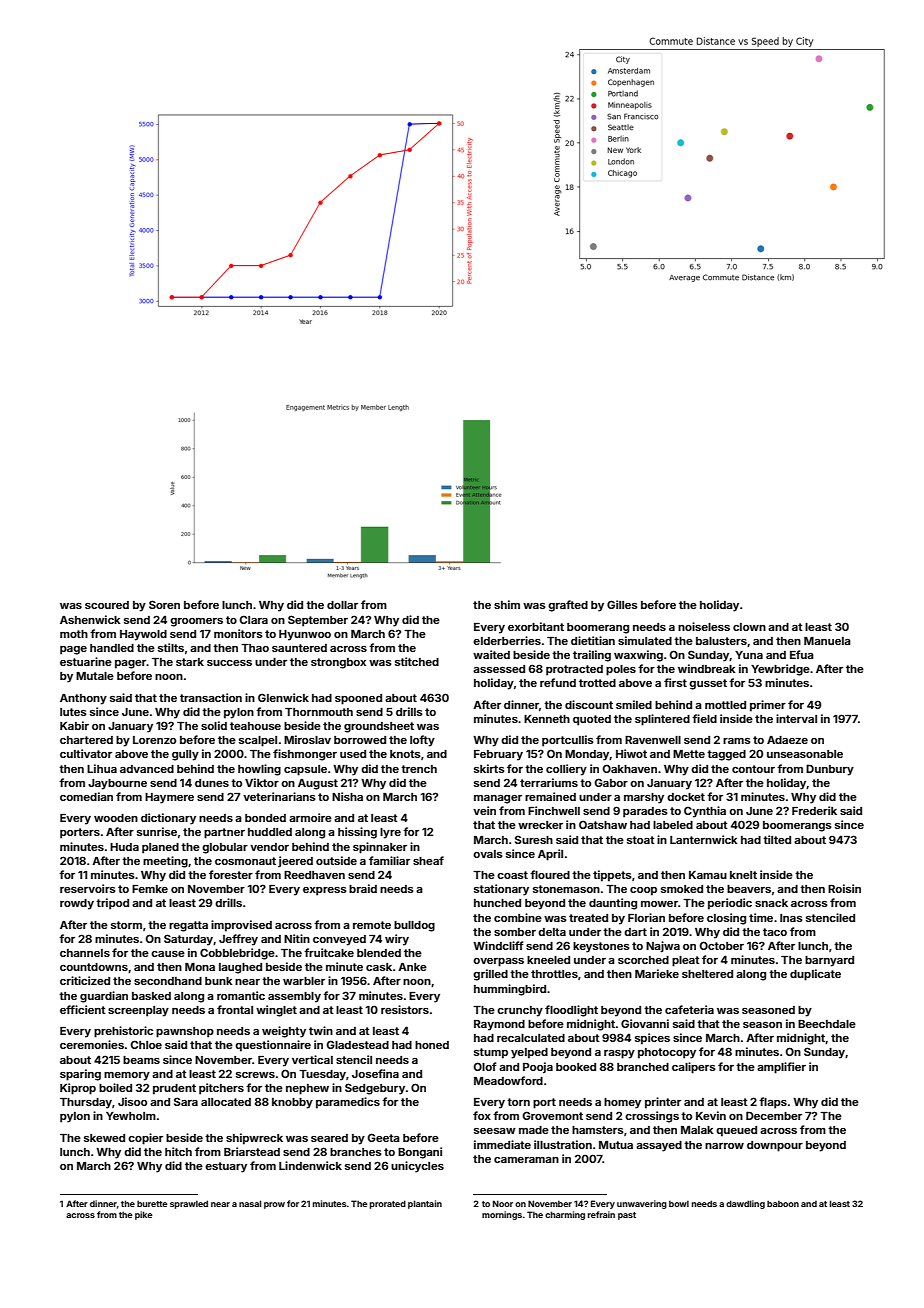  What do you see at coordinates (86, 661) in the document?
I see `estuarine` at bounding box center [86, 661].
